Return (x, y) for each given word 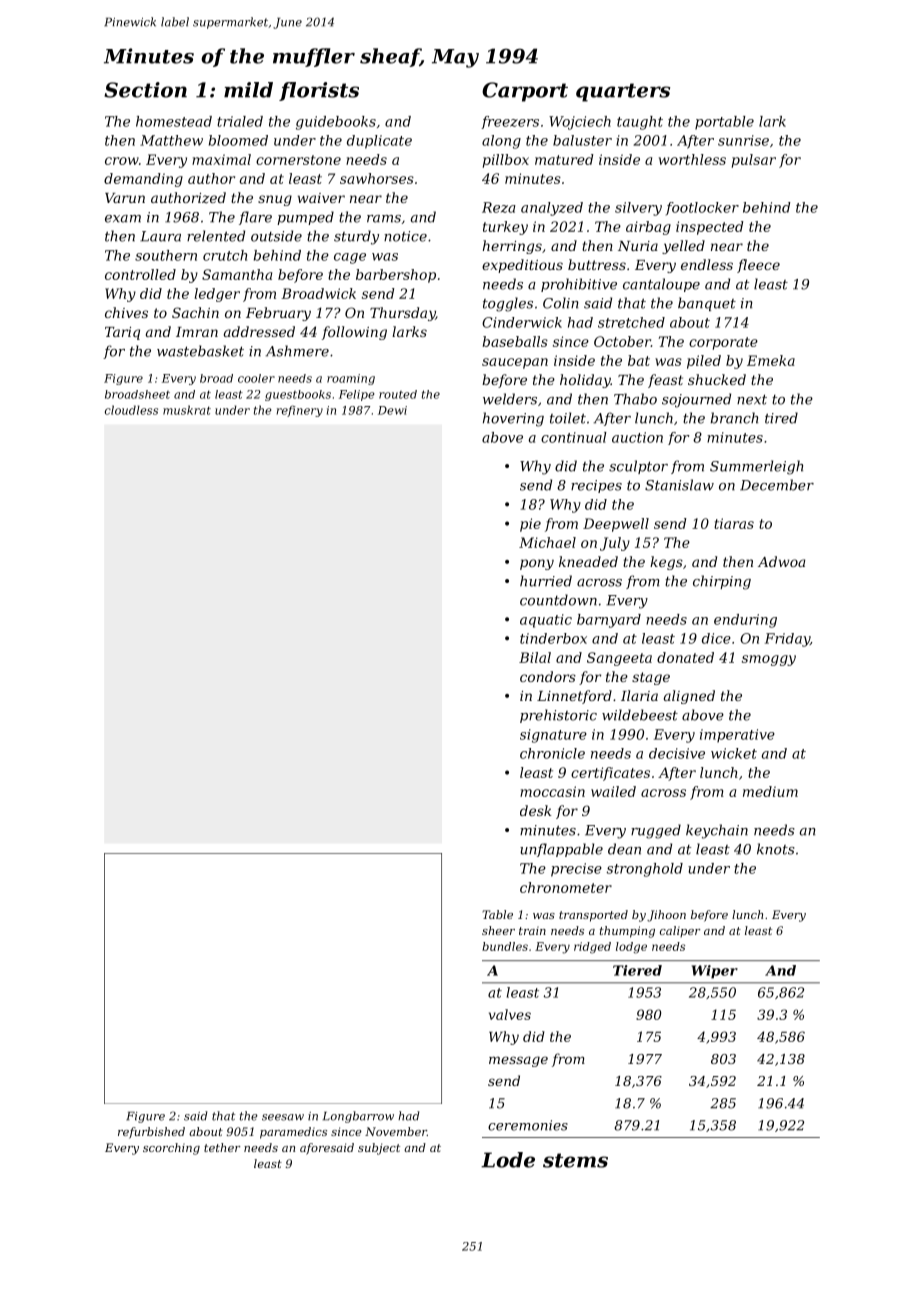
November (396, 1131)
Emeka (771, 360)
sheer (498, 930)
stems (575, 1160)
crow (122, 161)
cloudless (131, 410)
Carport (525, 92)
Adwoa (781, 561)
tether (222, 1147)
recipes (596, 486)
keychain (717, 831)
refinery (300, 411)
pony (537, 564)
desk (536, 810)
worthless (692, 159)
